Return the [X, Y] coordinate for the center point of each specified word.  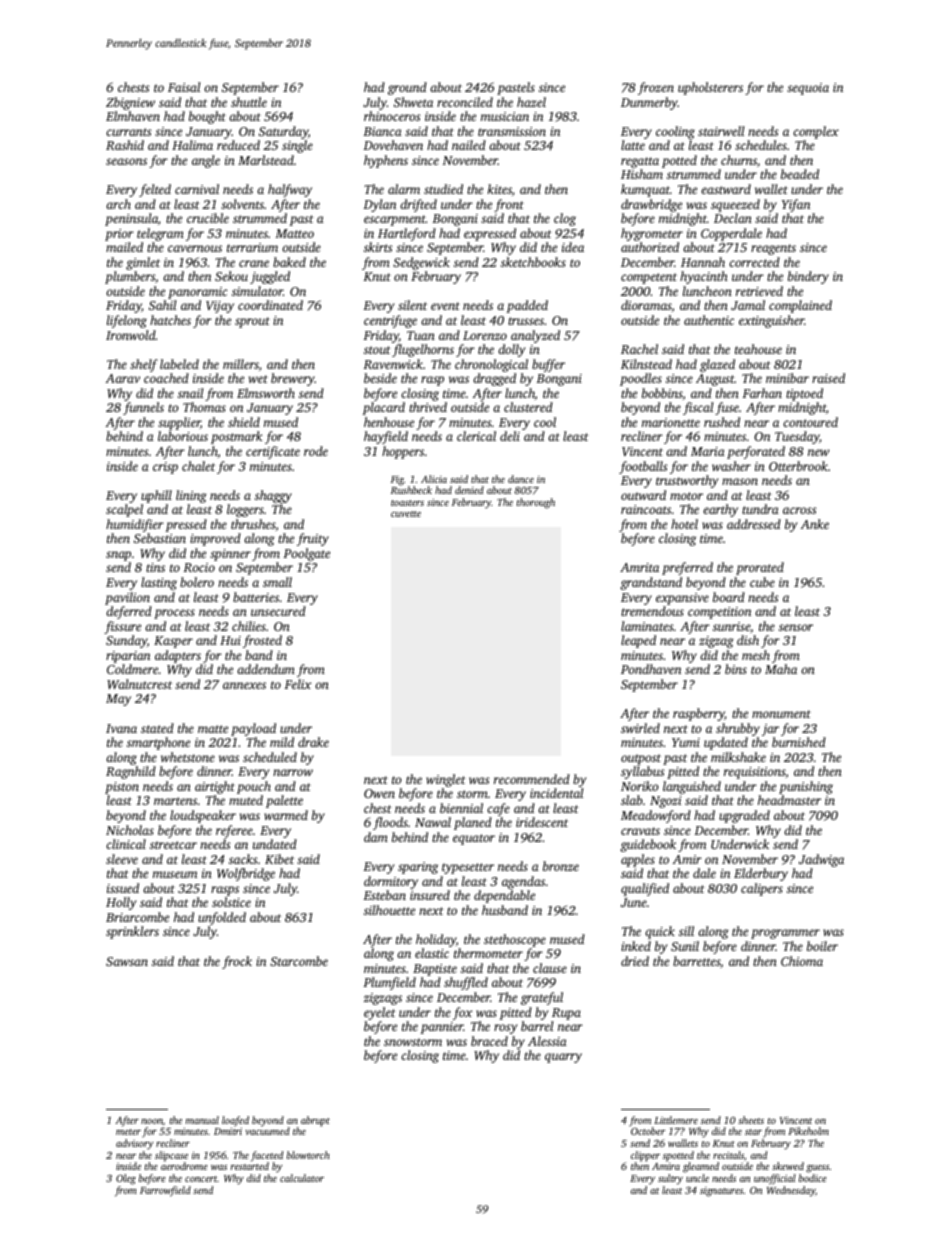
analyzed [535, 336]
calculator [302, 1178]
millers [241, 364]
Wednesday [791, 1191]
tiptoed [804, 394]
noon [152, 1121]
